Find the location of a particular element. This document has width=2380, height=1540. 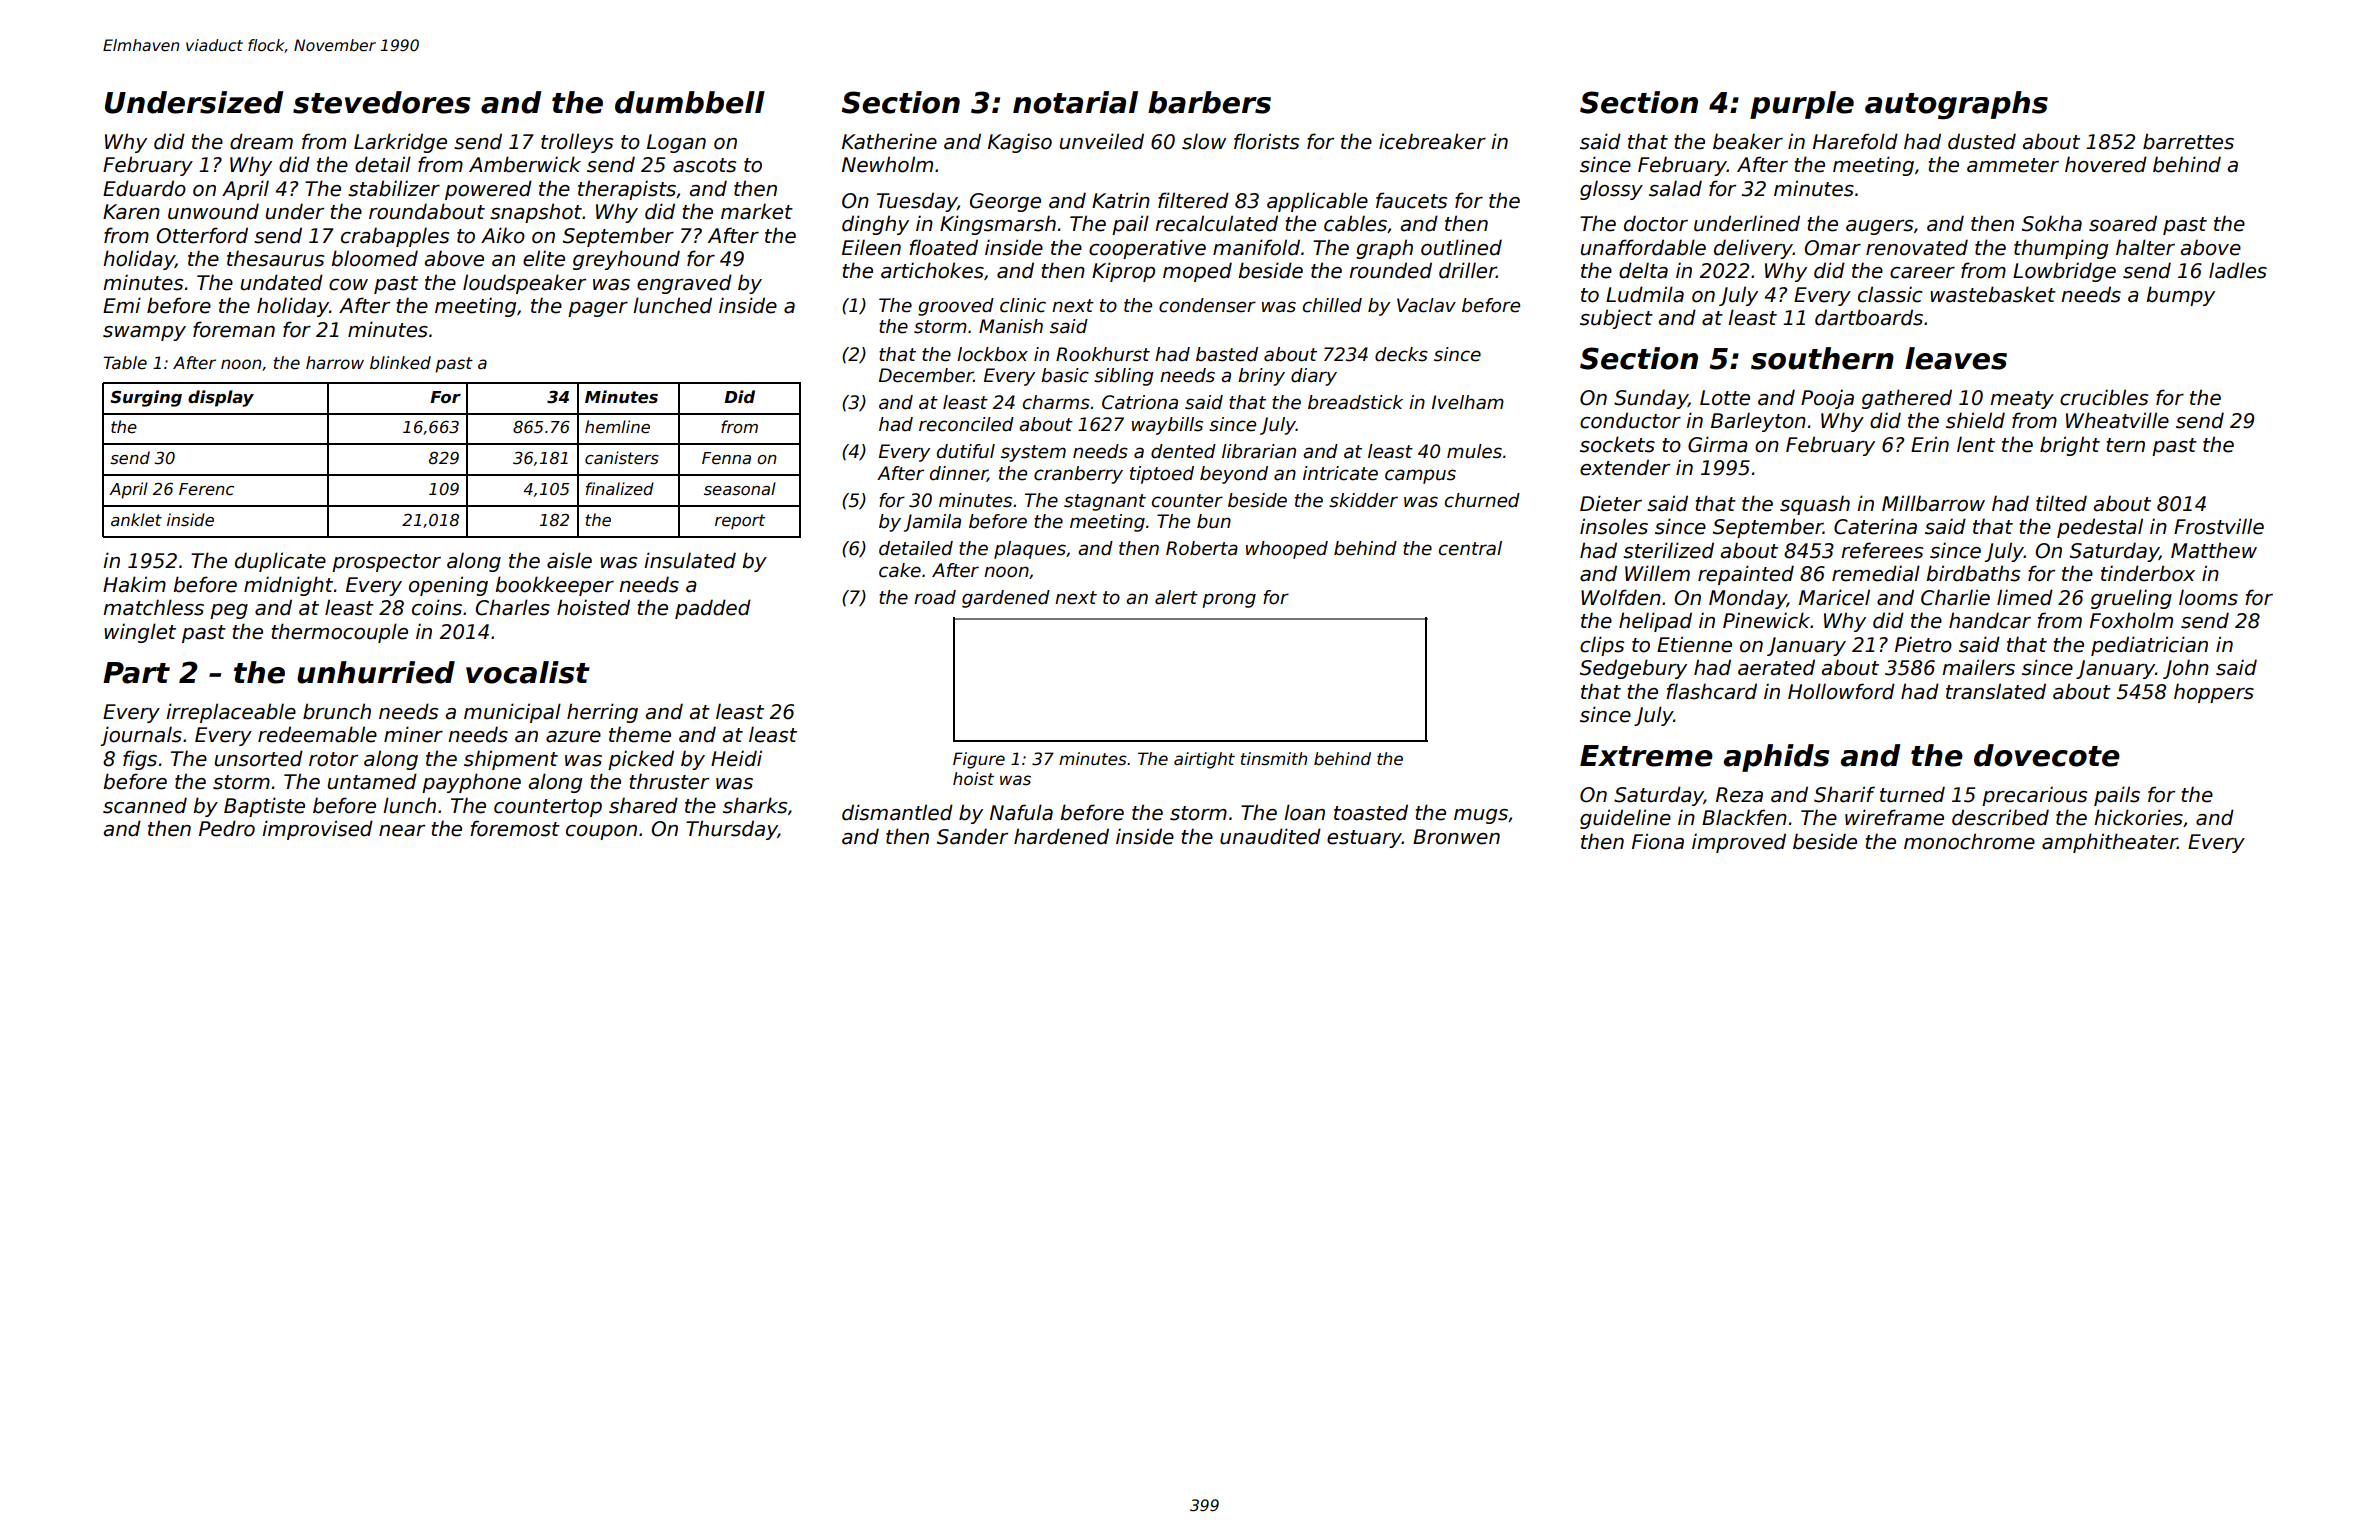

icebreaker is located at coordinates (1432, 141).
